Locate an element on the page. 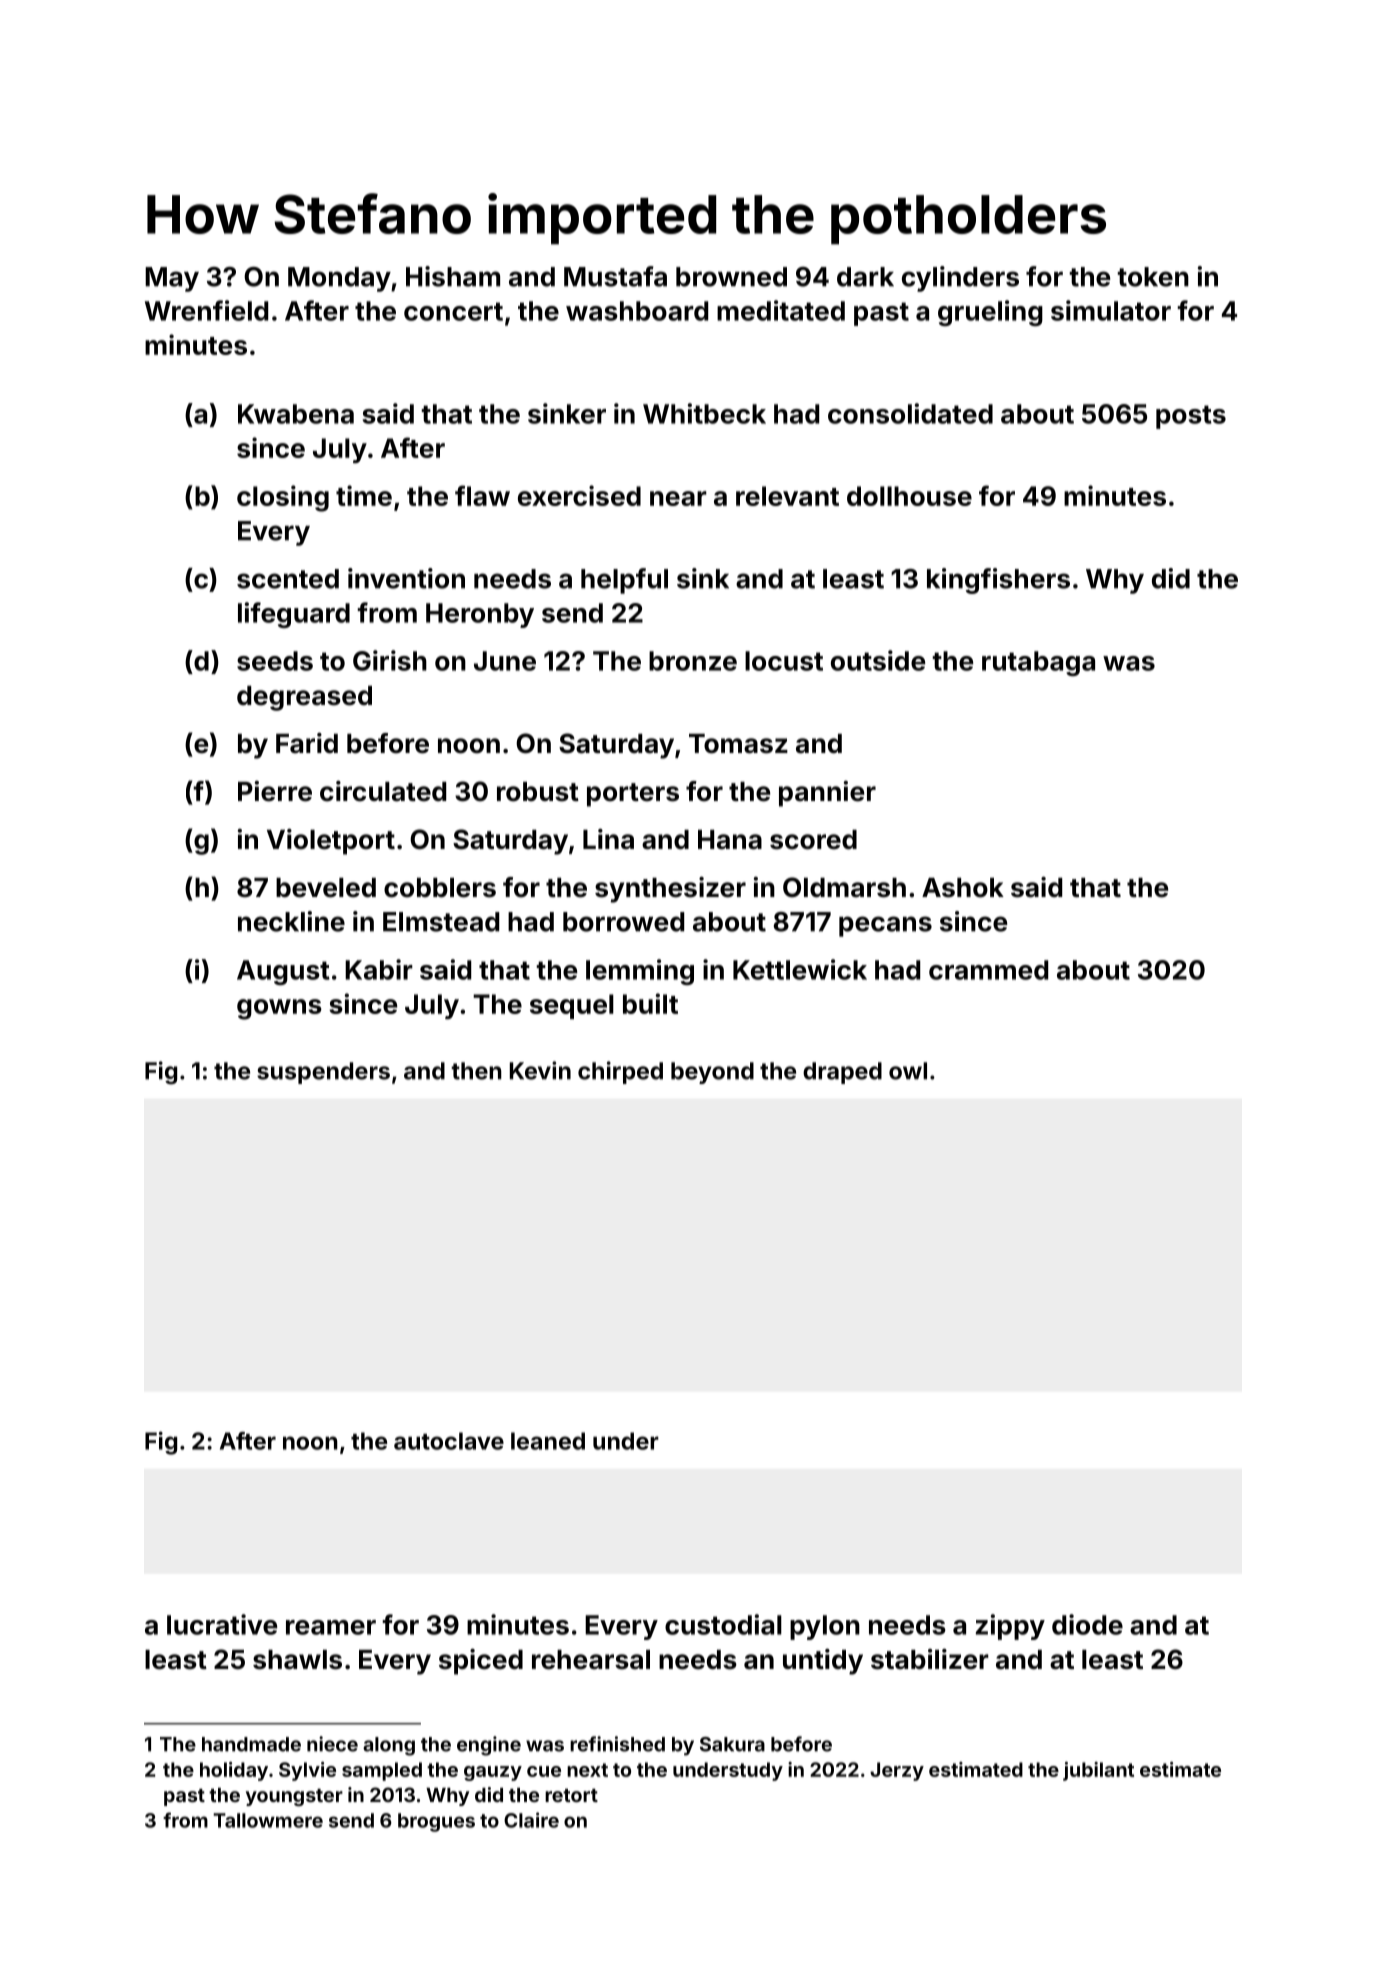  May is located at coordinates (172, 279).
